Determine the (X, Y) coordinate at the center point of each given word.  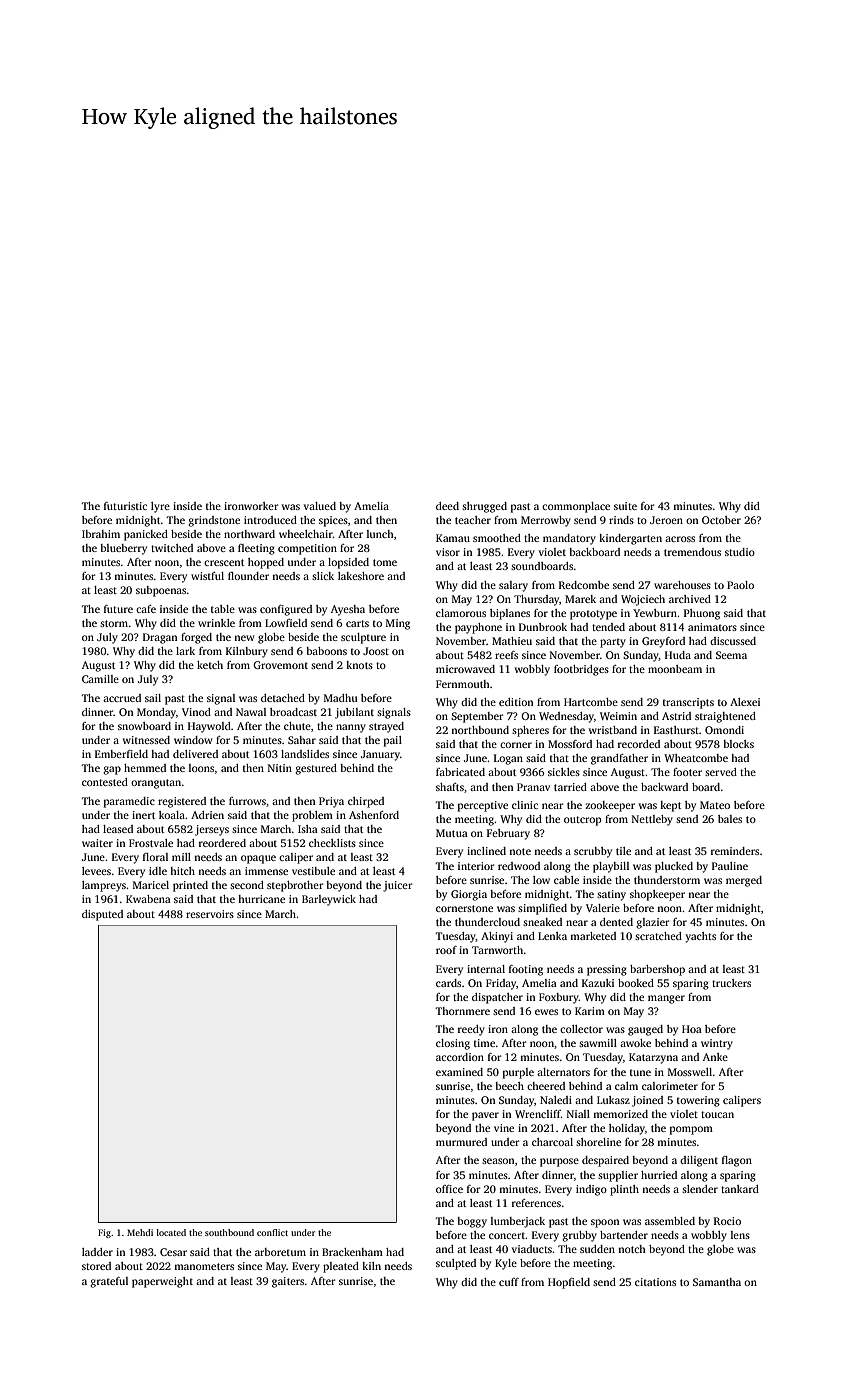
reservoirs (210, 914)
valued (320, 506)
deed (447, 506)
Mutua (452, 833)
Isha (308, 829)
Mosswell (690, 1072)
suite (625, 506)
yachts (700, 937)
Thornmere (462, 1011)
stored (96, 1266)
